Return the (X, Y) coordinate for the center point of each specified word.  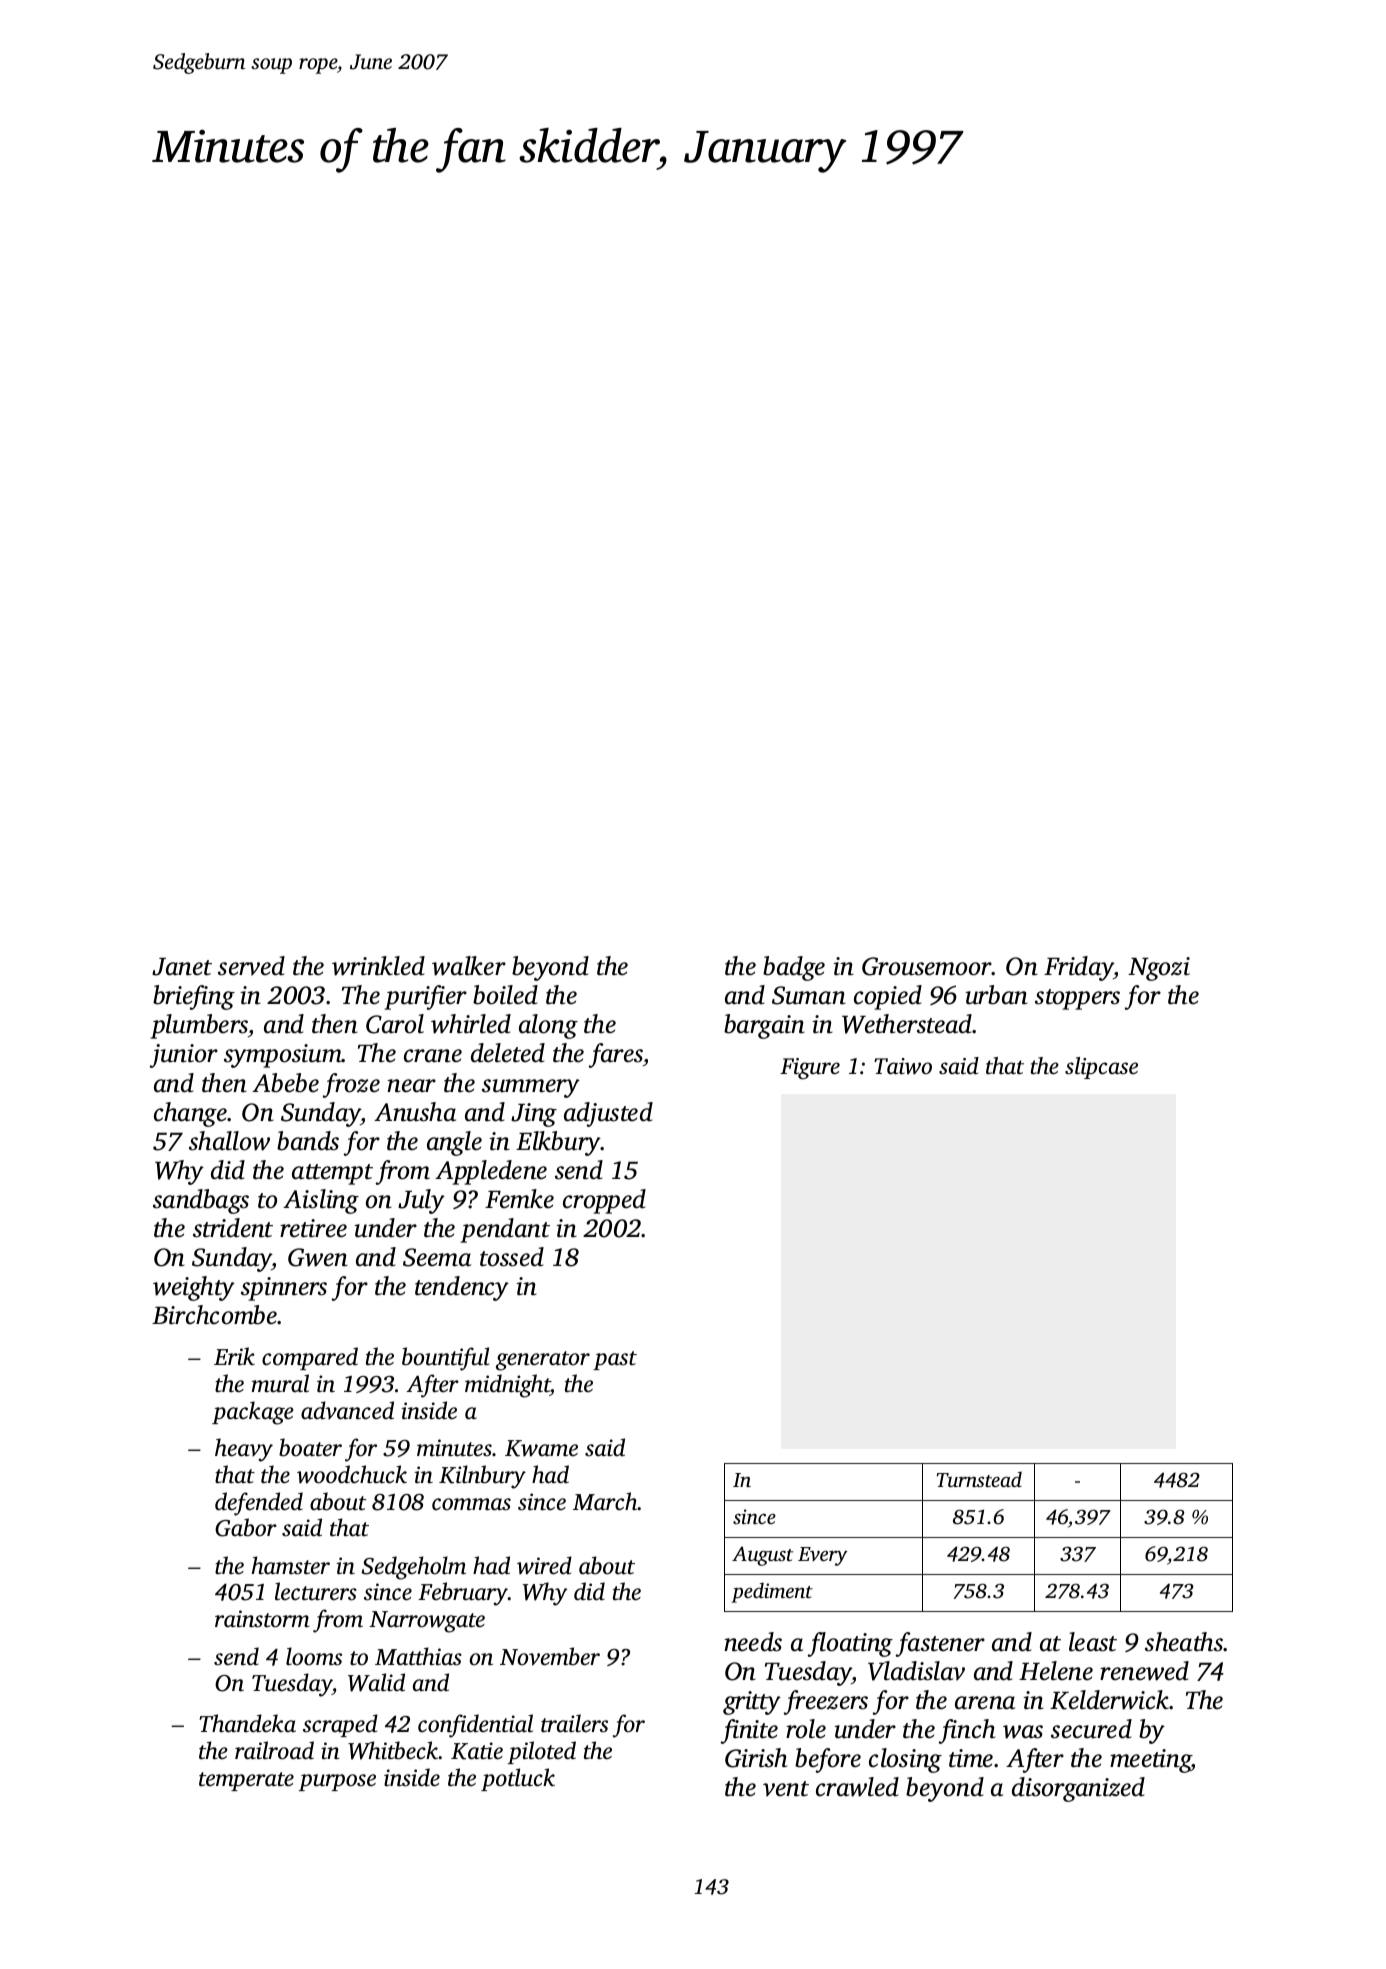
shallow (229, 1141)
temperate (246, 1781)
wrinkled (378, 966)
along (548, 1026)
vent (786, 1789)
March (605, 1501)
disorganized (1078, 1789)
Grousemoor (927, 966)
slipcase (1101, 1068)
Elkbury (558, 1143)
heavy (244, 1450)
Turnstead (979, 1479)
